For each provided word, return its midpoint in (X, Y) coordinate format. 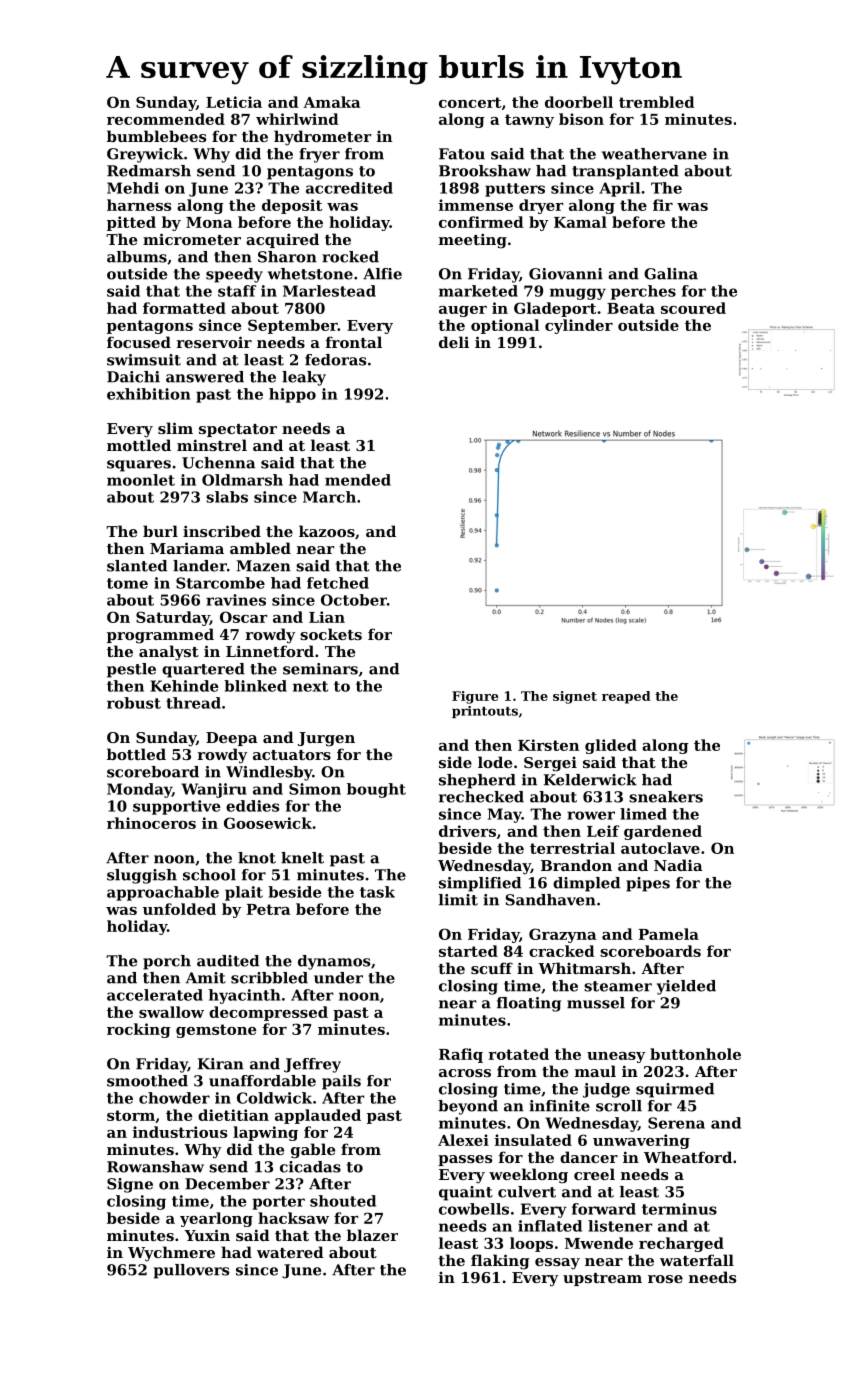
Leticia (234, 102)
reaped (626, 697)
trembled (656, 102)
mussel (596, 1003)
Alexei (463, 1140)
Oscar (244, 617)
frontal (354, 342)
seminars (320, 669)
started (468, 951)
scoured (693, 308)
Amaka (331, 102)
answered (205, 377)
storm (131, 1115)
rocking (139, 1030)
